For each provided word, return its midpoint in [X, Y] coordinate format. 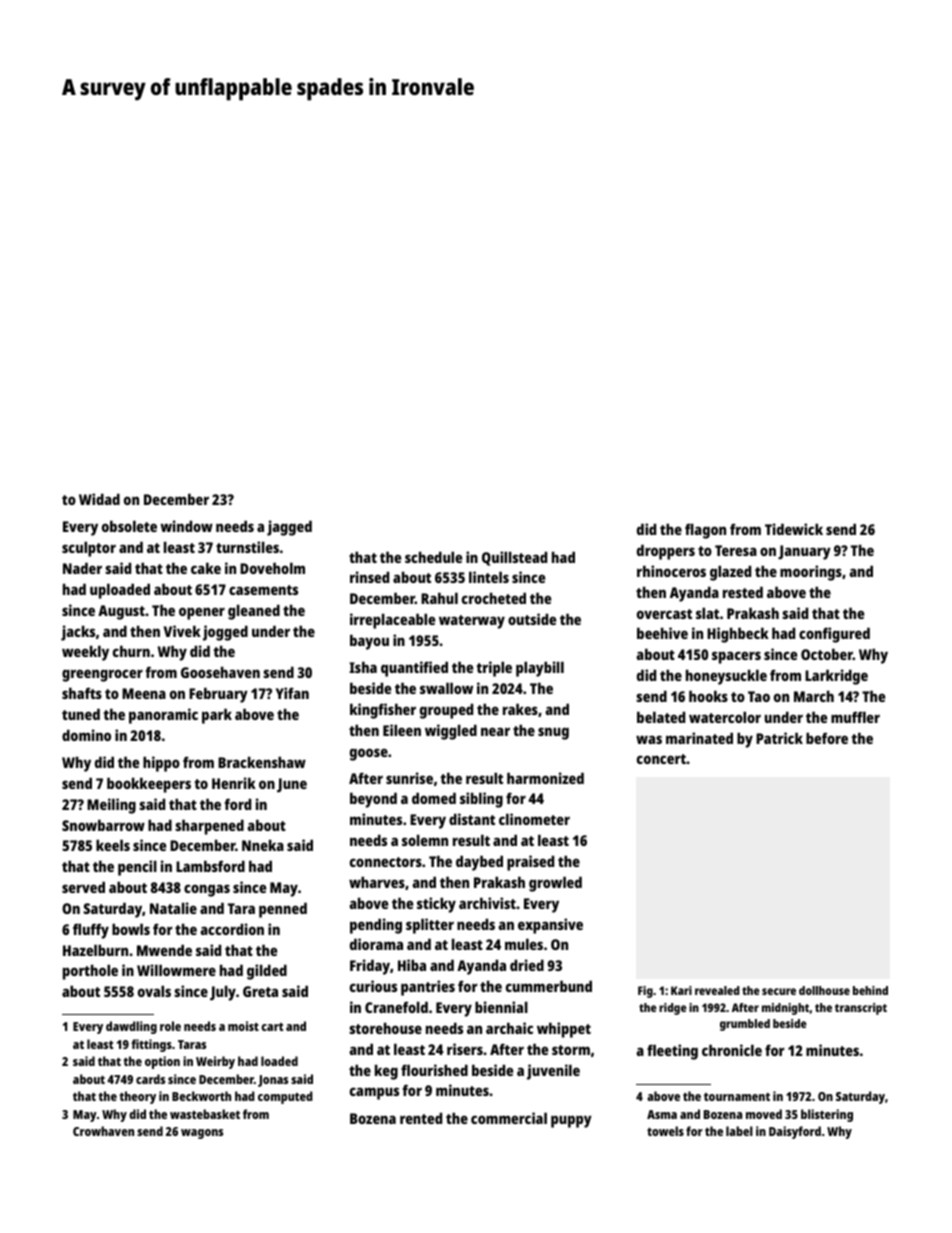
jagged [289, 528]
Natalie [173, 908]
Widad [99, 499]
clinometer [534, 819]
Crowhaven [103, 1131]
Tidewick [794, 529]
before [827, 738]
